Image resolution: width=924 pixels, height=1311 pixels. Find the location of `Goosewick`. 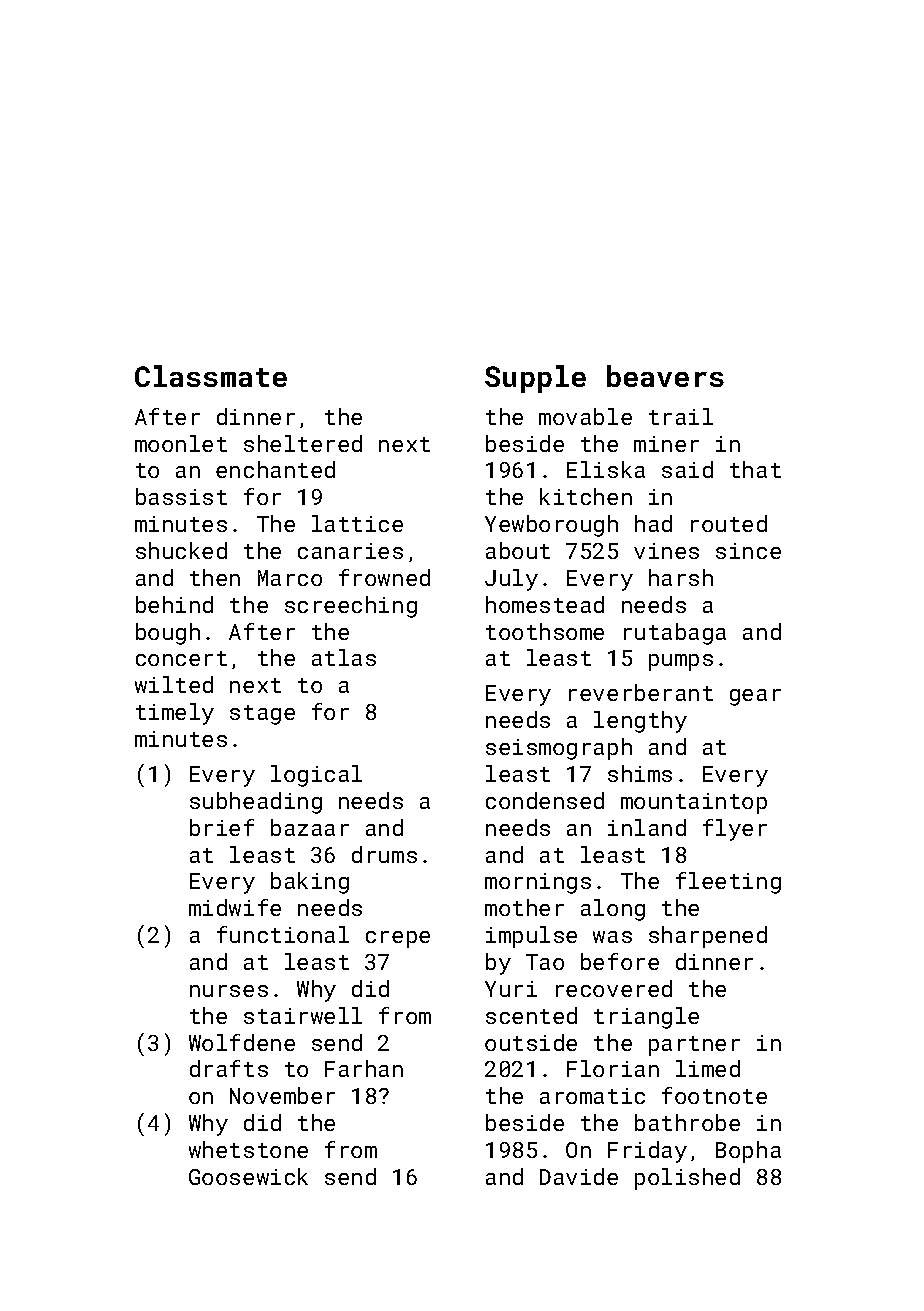

Goosewick is located at coordinates (248, 1176).
